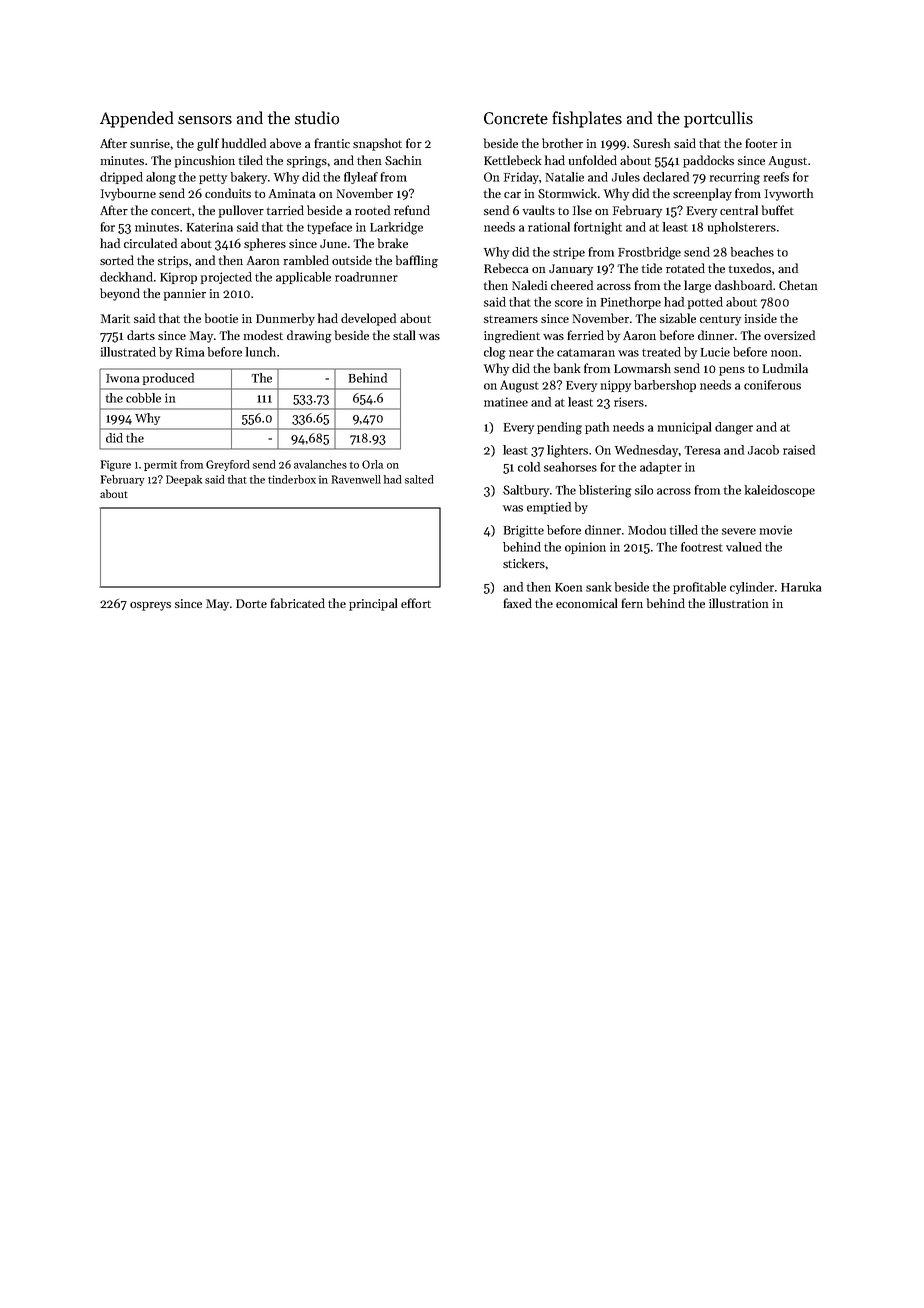 The image size is (924, 1308). Describe the element at coordinates (150, 143) in the screenshot. I see `sunrise` at that location.
